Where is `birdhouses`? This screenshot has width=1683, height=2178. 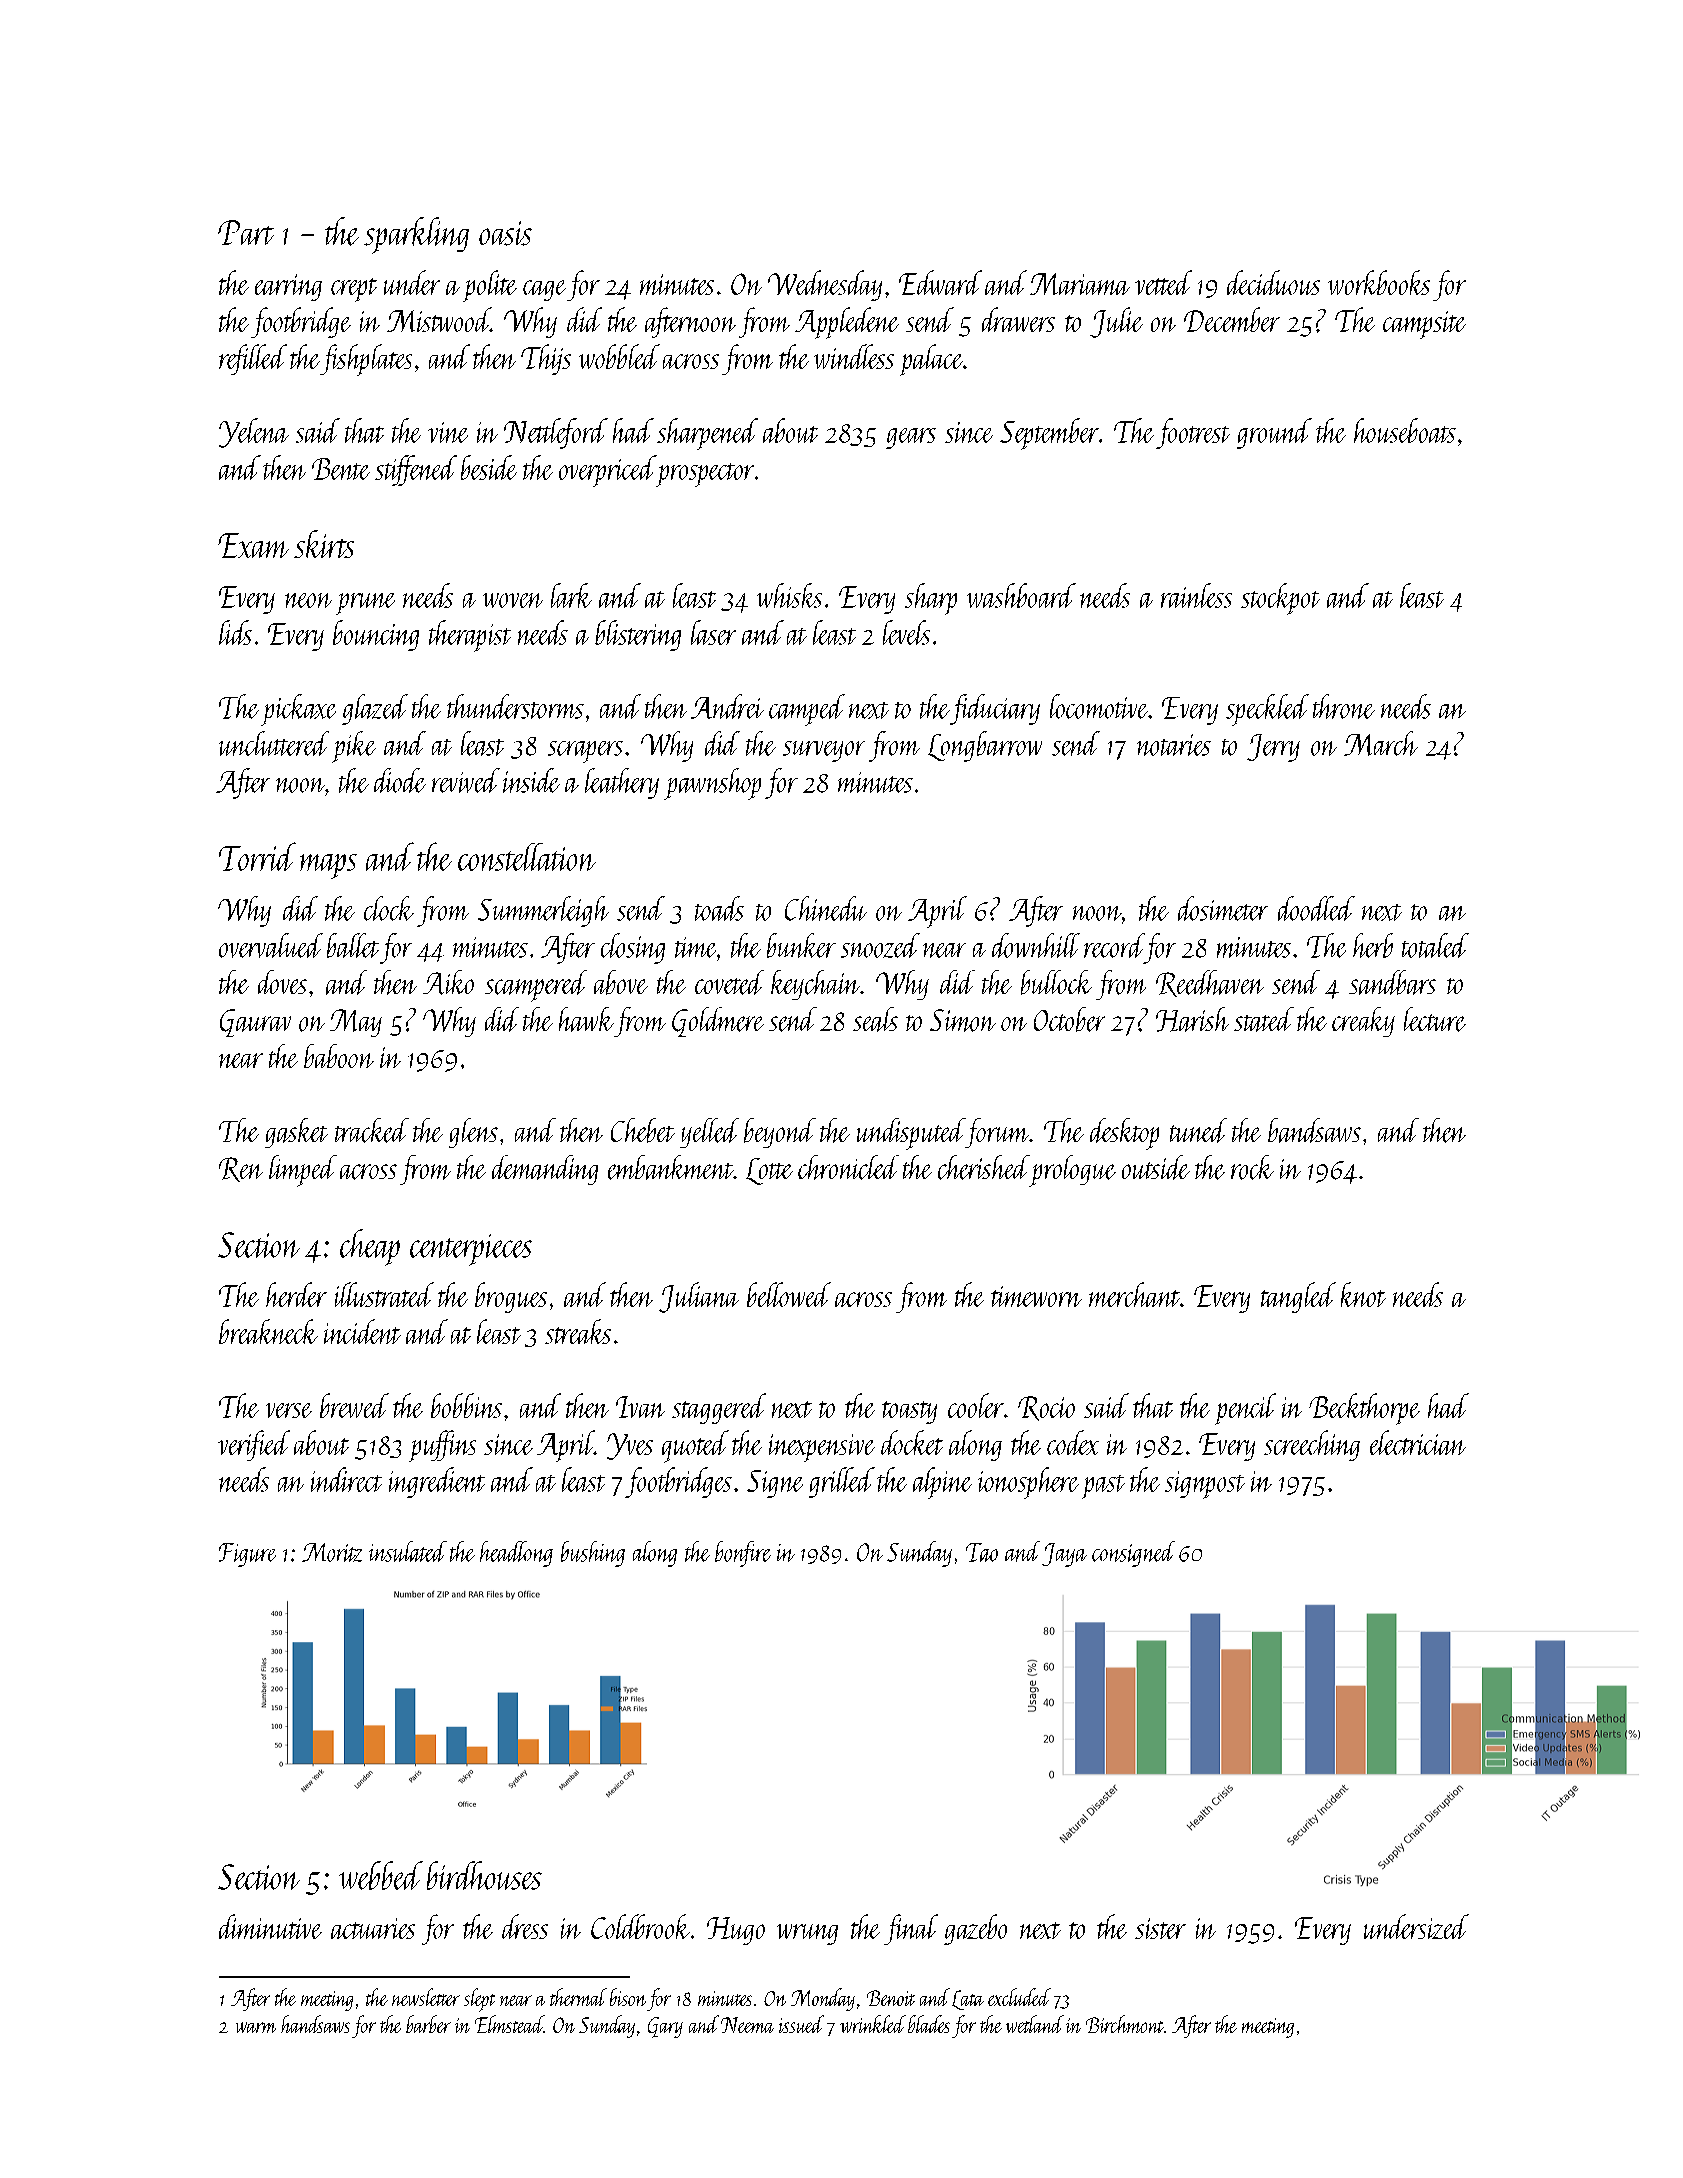
birdhouses is located at coordinates (484, 1875).
